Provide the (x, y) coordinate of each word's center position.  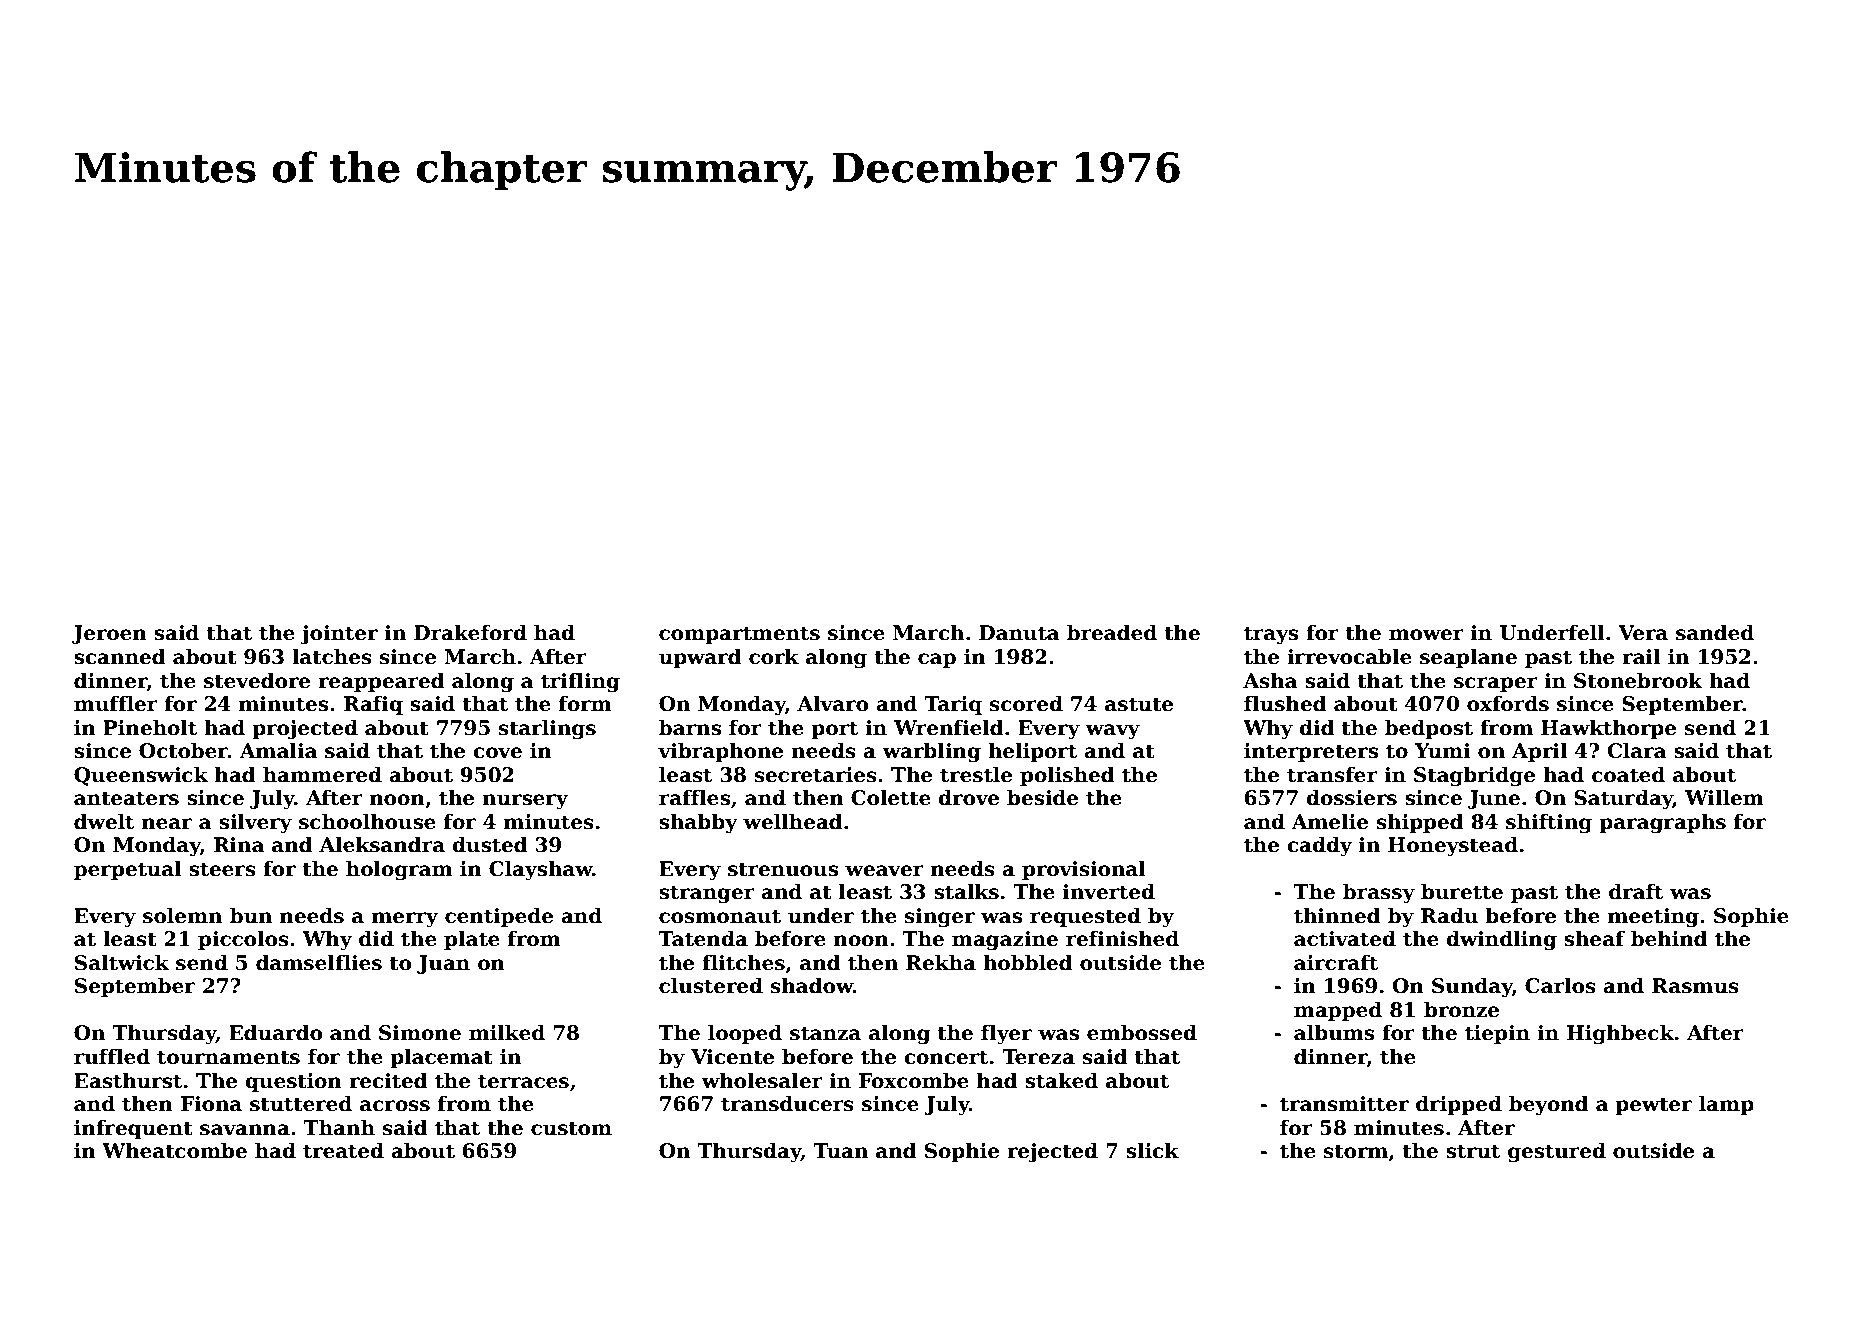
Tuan (840, 1151)
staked (1061, 1080)
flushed (1285, 703)
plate (472, 940)
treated (343, 1150)
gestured (1557, 1152)
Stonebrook (1638, 680)
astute (1139, 704)
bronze (1461, 1009)
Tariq (953, 705)
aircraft (1336, 962)
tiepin (1497, 1034)
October (183, 750)
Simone (420, 1033)
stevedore (257, 680)
